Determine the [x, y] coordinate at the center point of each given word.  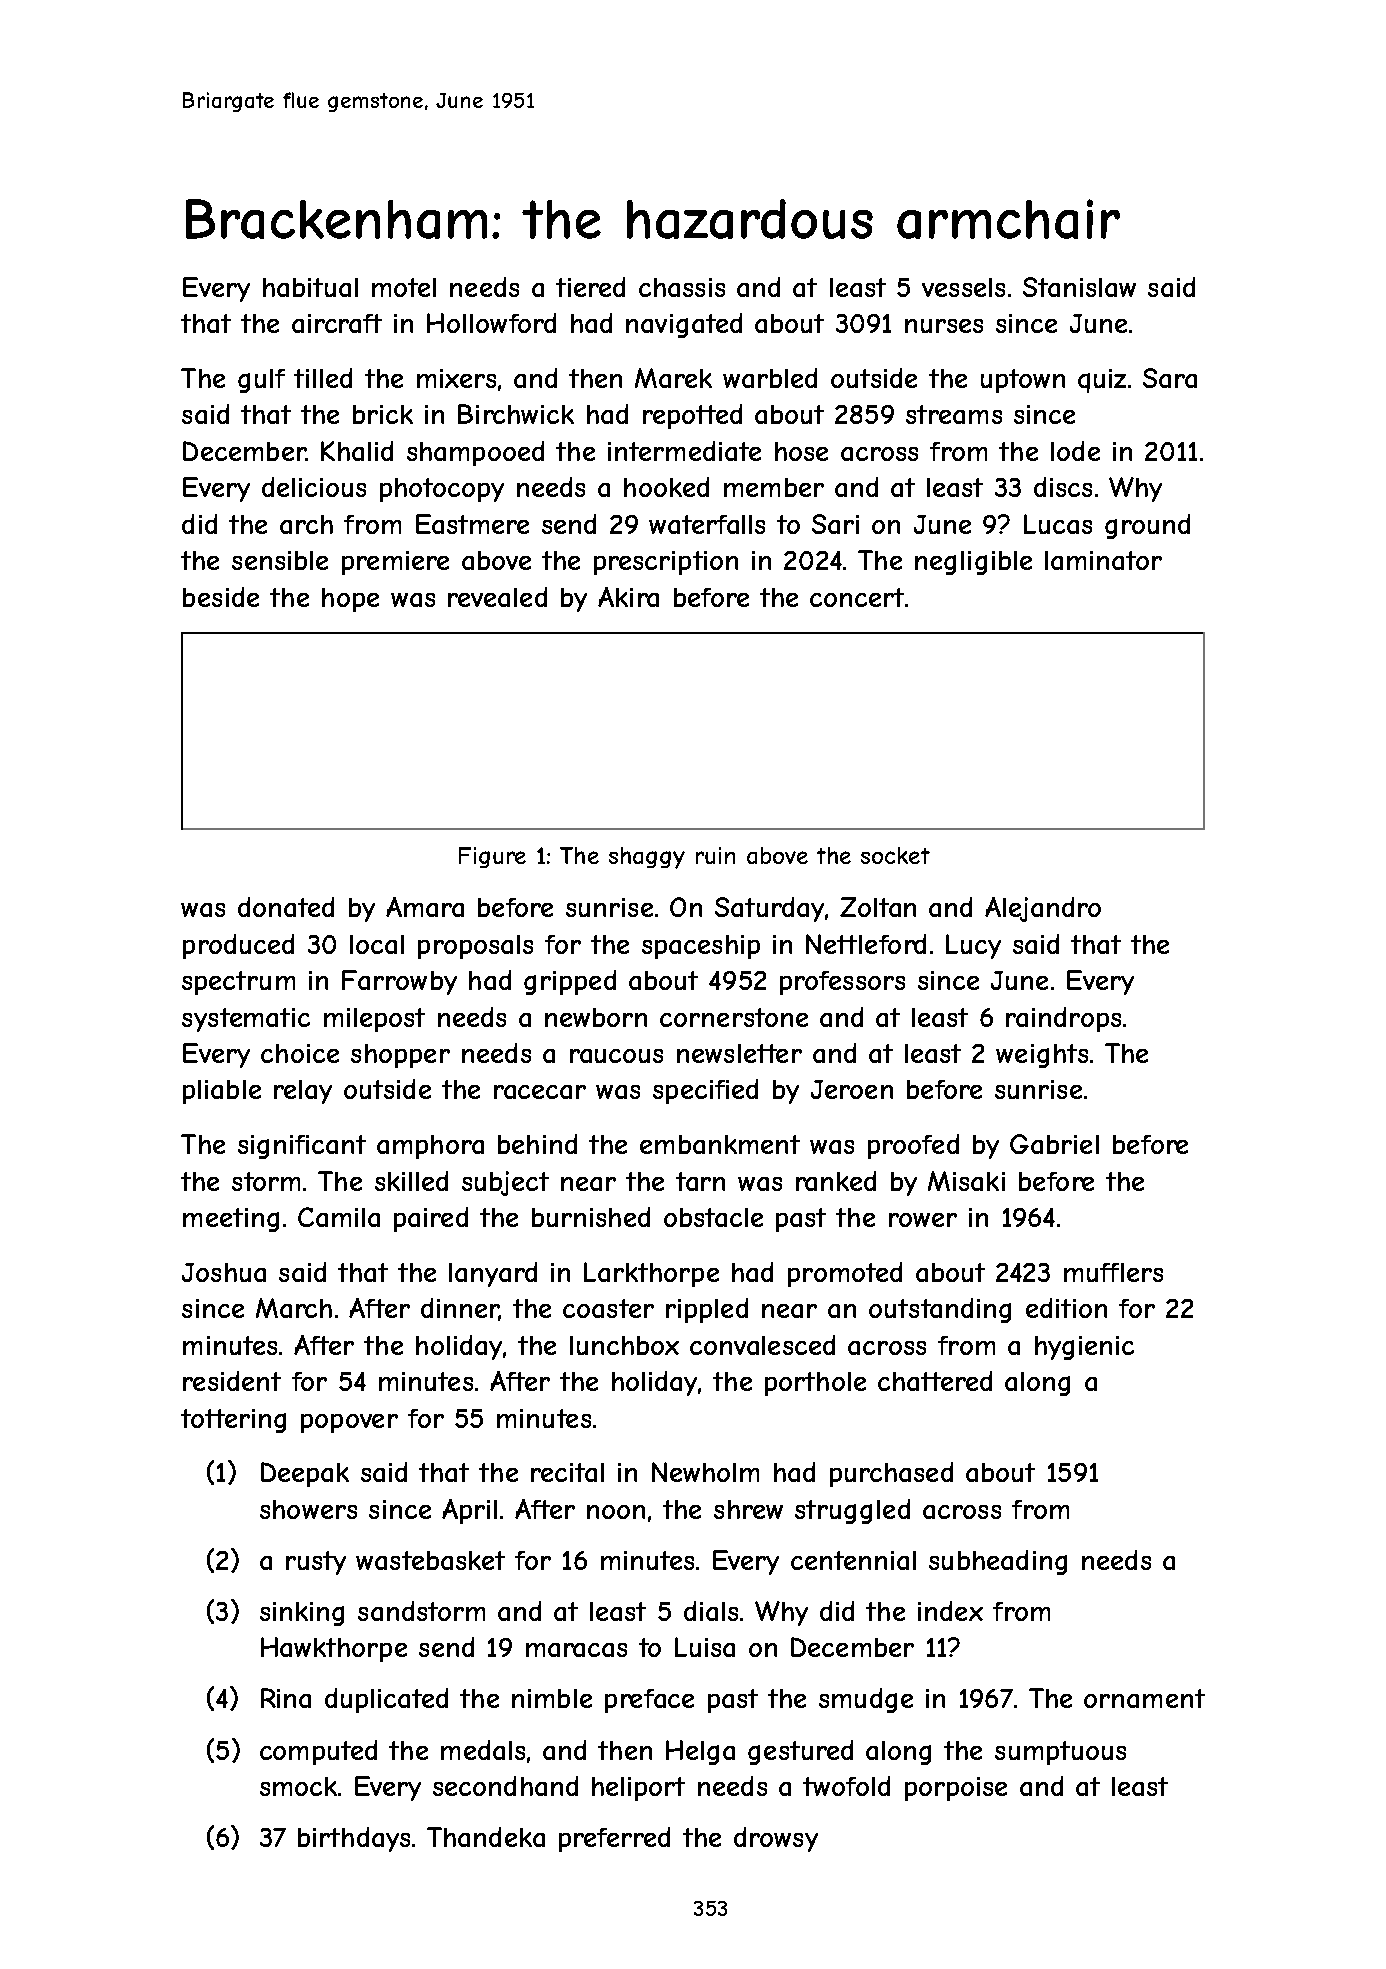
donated [286, 907]
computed [318, 1752]
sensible [280, 560]
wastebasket [430, 1560]
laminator [1103, 560]
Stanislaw [1079, 287]
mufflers [1113, 1272]
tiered [590, 287]
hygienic [1084, 1348]
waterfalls [707, 524]
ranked [836, 1181]
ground [1147, 526]
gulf [261, 381]
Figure [492, 857]
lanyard [493, 1274]
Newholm [705, 1472]
